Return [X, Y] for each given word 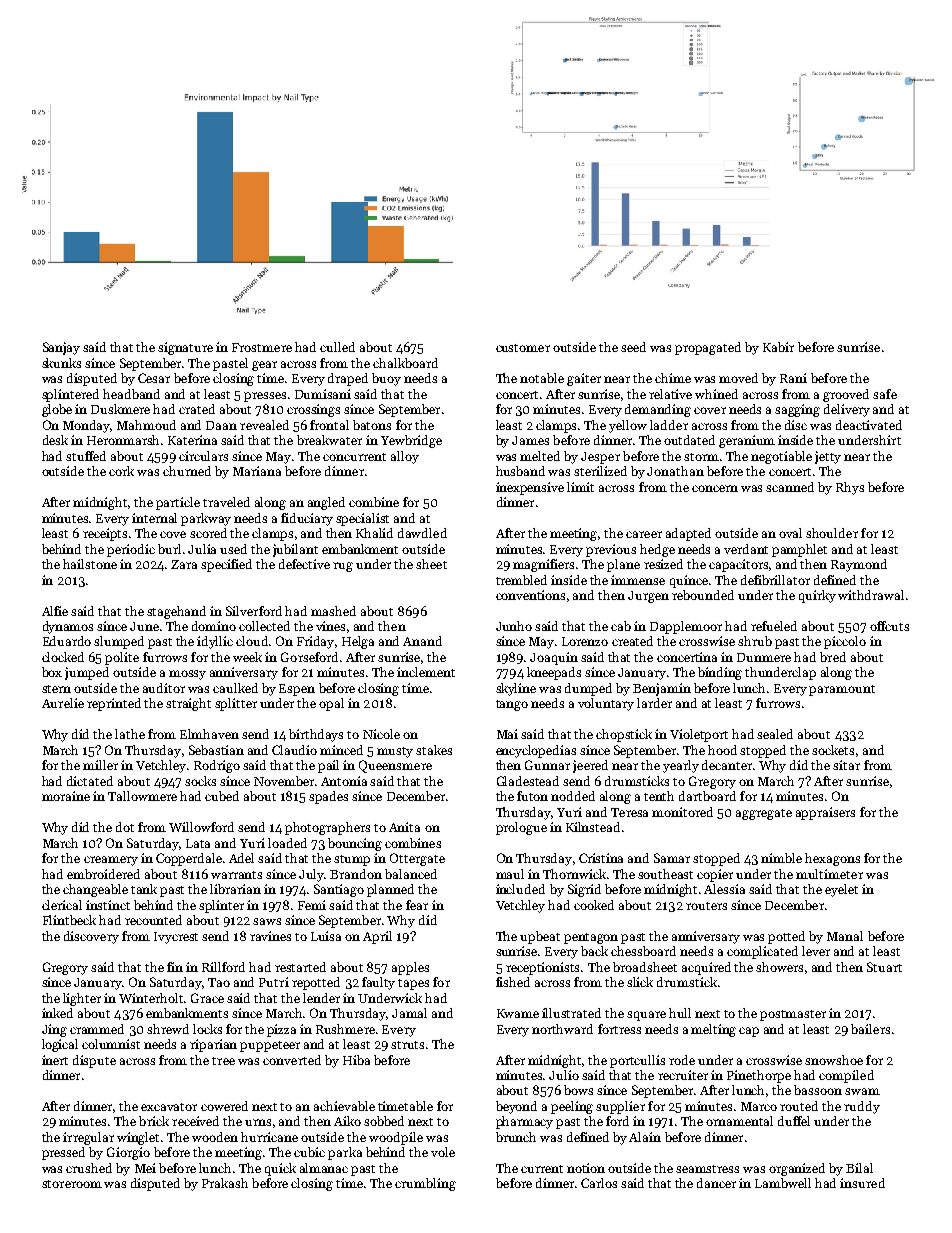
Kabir [778, 347]
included [520, 889]
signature [185, 348]
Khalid [374, 533]
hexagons [832, 859]
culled [337, 347]
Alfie [55, 611]
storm [701, 457]
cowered [224, 1106]
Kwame [518, 1013]
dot [125, 827]
